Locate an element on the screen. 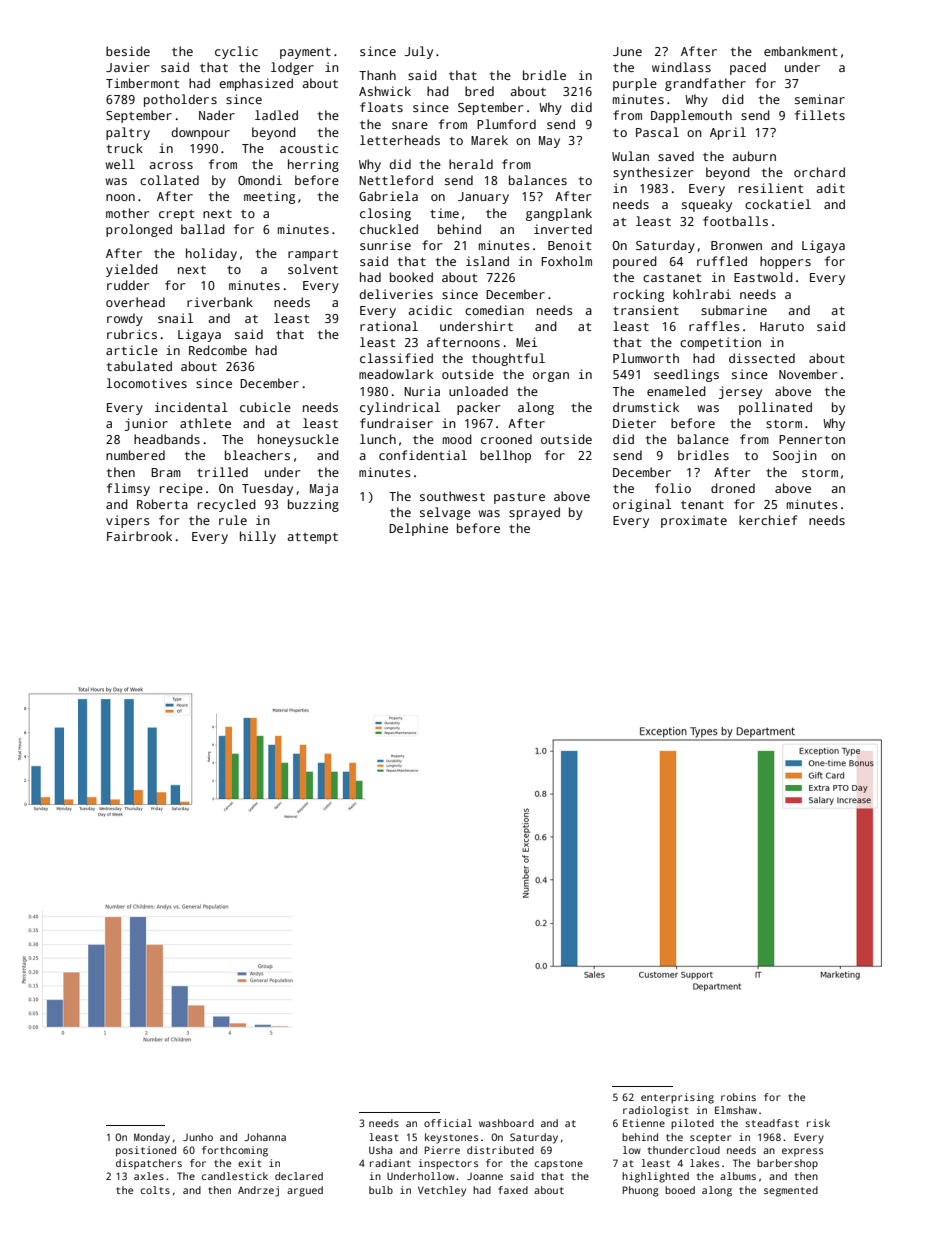 This screenshot has height=1233, width=952. embankment is located at coordinates (800, 51).
